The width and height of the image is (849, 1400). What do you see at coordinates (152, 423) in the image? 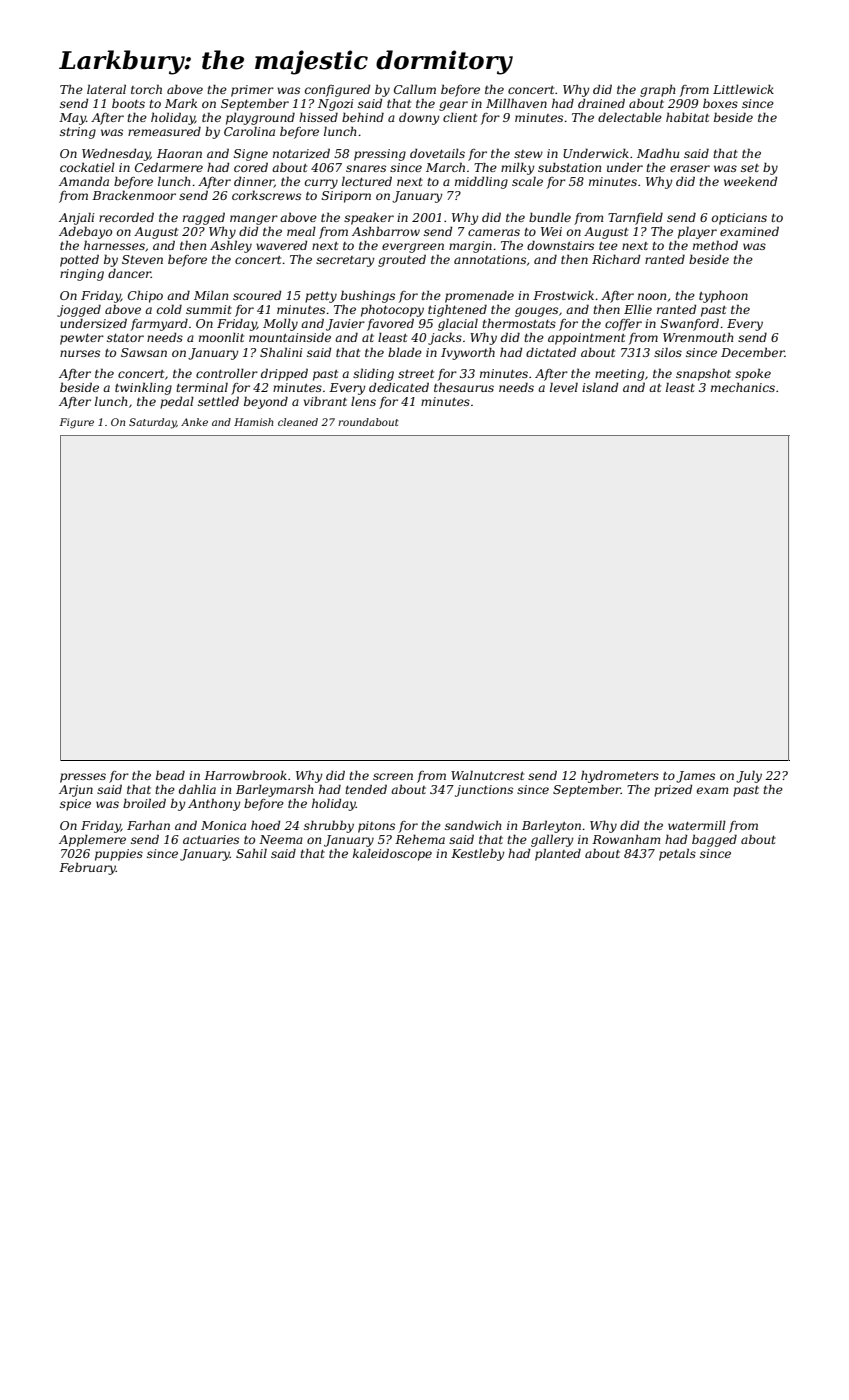
I see `Saturday` at bounding box center [152, 423].
